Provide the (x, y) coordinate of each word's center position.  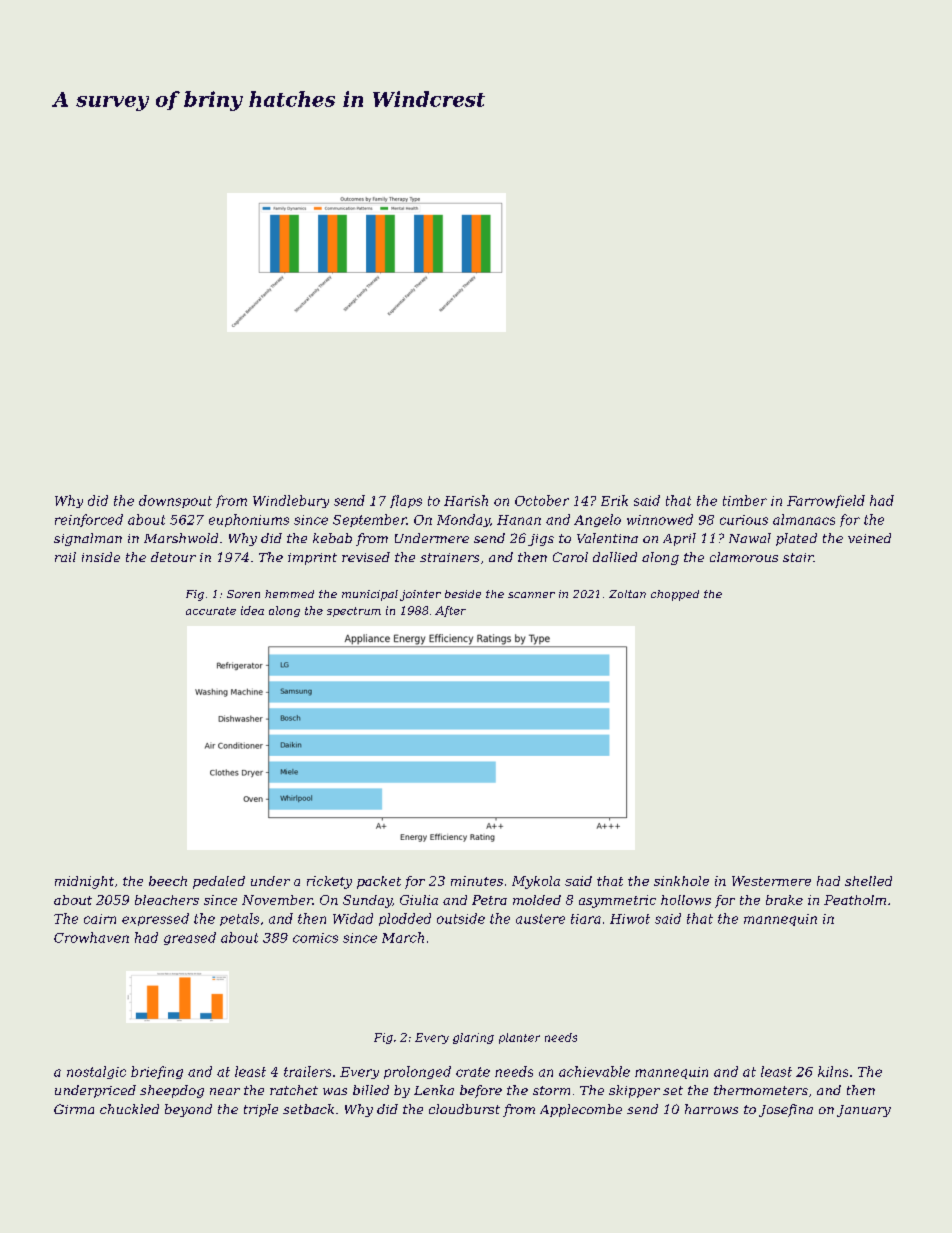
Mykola (536, 882)
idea (252, 610)
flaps (406, 501)
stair (798, 557)
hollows (686, 900)
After (450, 611)
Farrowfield (826, 501)
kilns (833, 1071)
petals (239, 919)
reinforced (89, 520)
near (225, 1091)
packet (379, 882)
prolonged (417, 1072)
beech (168, 881)
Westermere (771, 881)
